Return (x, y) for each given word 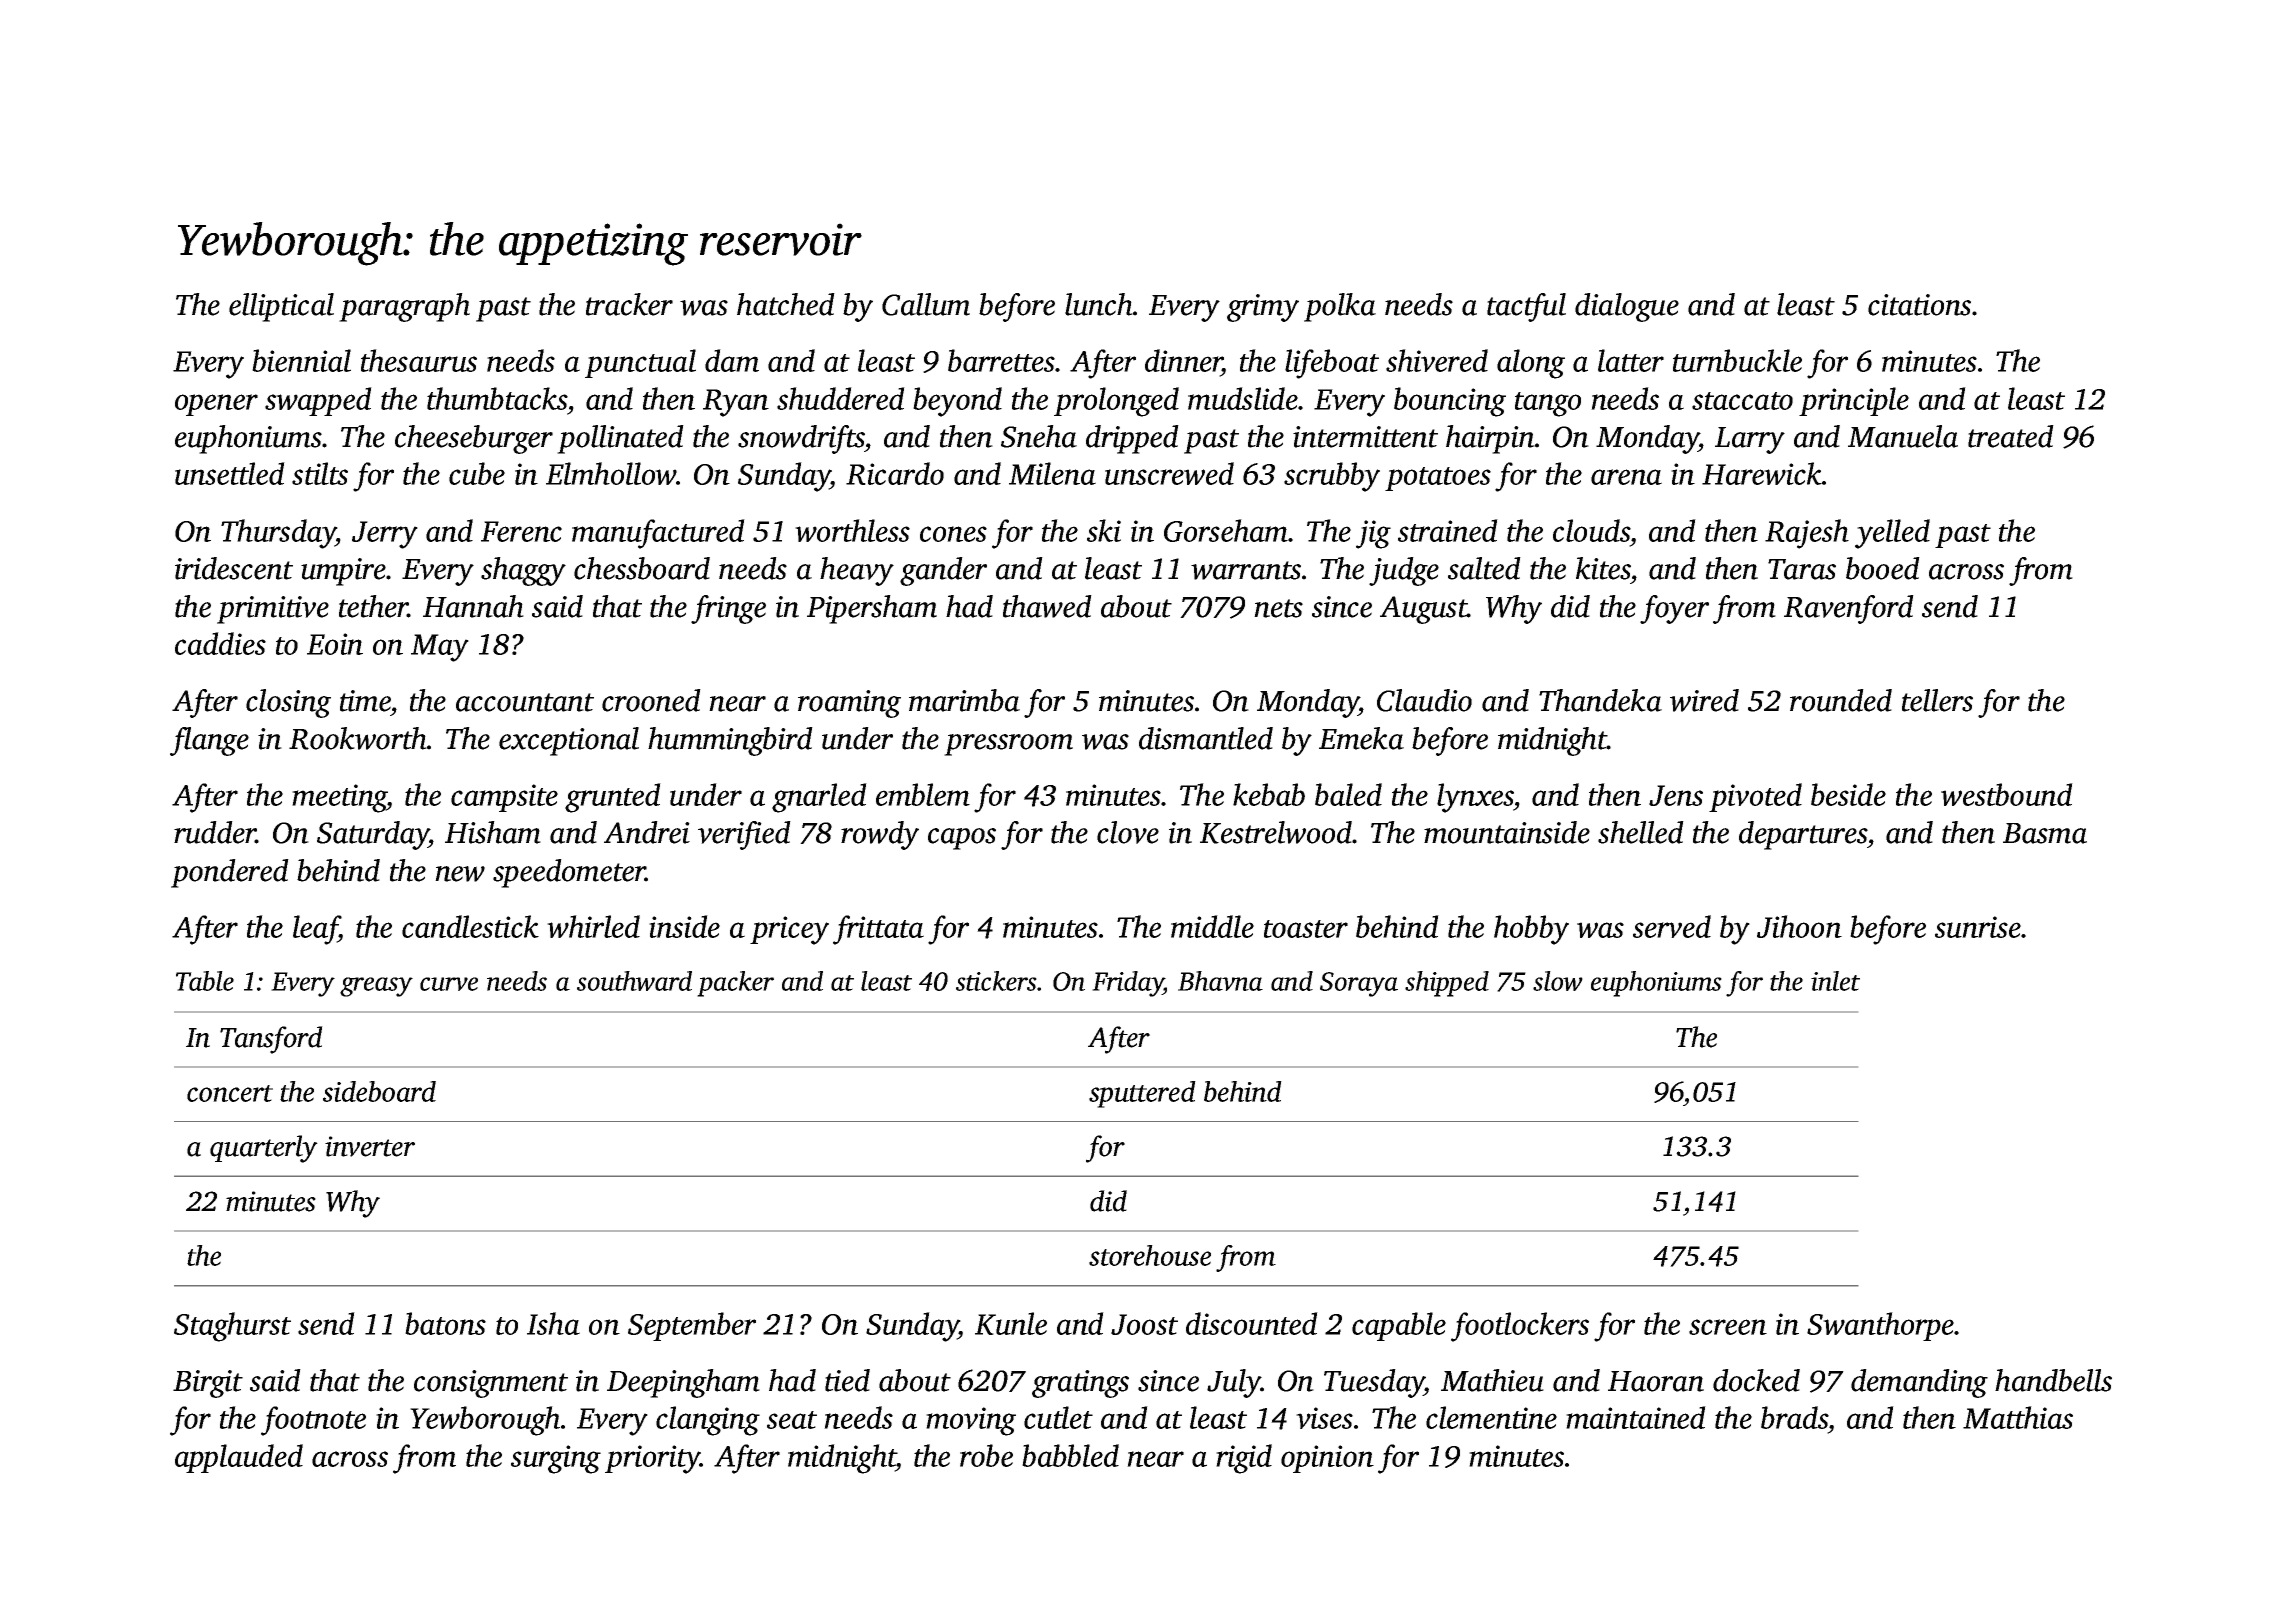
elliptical (281, 307)
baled (1348, 794)
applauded (239, 1458)
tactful (1526, 307)
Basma (2045, 833)
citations (1919, 305)
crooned (651, 700)
